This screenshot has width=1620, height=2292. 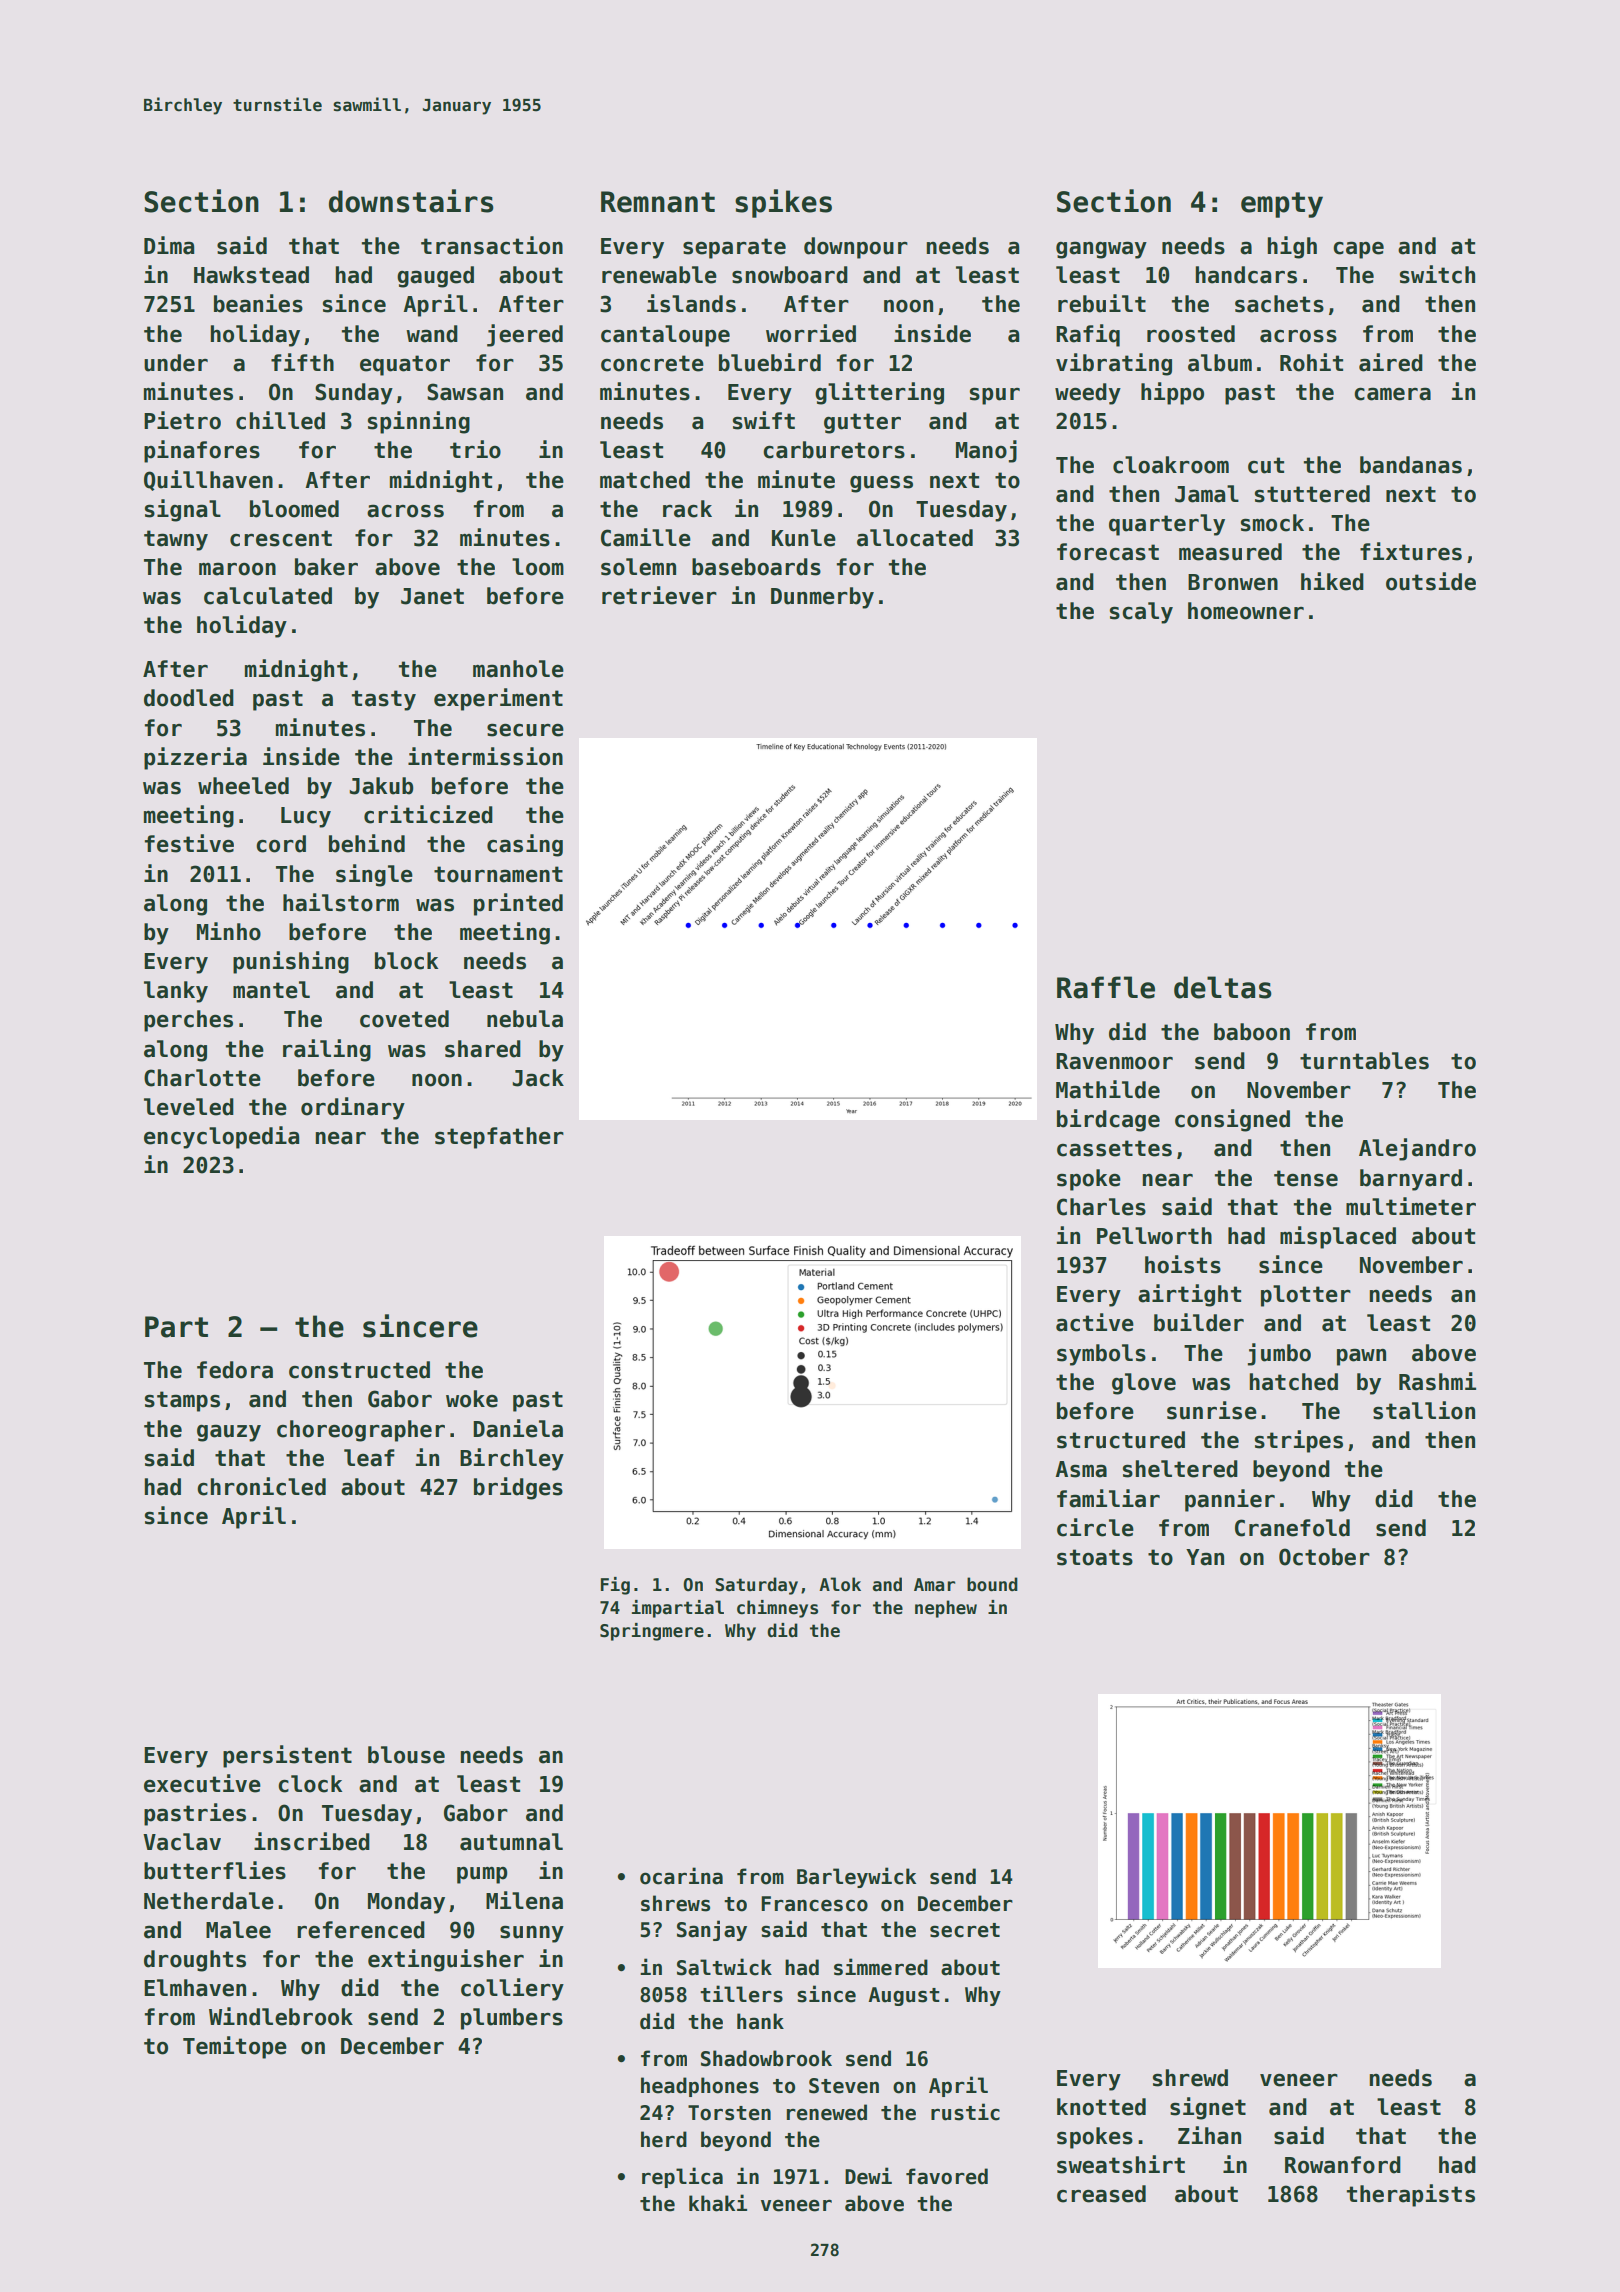 I want to click on lanky, so click(x=176, y=992).
